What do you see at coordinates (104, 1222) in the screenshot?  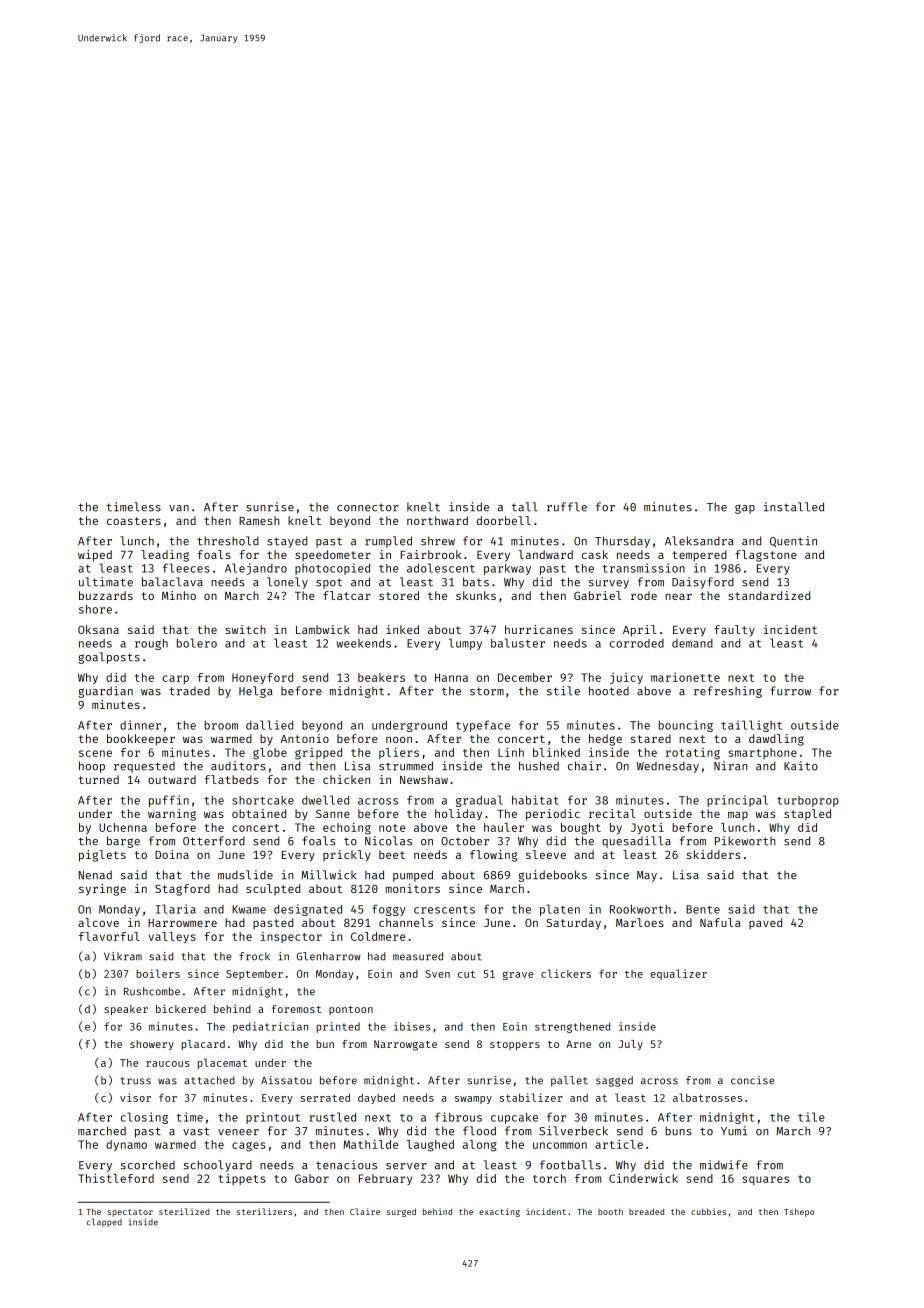 I see `clapped` at bounding box center [104, 1222].
